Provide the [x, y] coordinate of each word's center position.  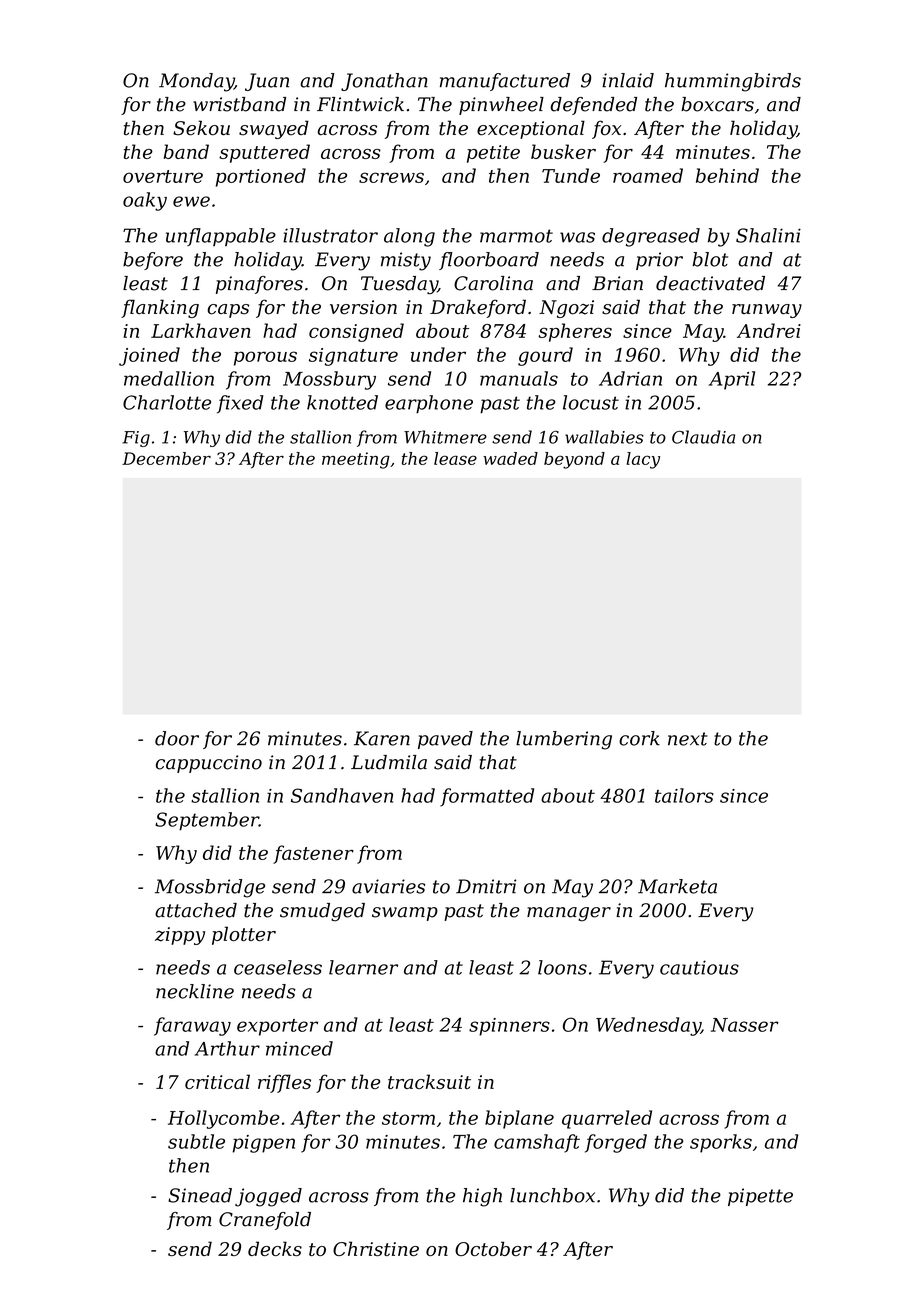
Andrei [769, 330]
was [577, 237]
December [166, 458]
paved [445, 740]
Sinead [200, 1195]
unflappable [221, 237]
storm [408, 1118]
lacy [643, 460]
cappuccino [209, 764]
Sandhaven [342, 795]
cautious [699, 967]
